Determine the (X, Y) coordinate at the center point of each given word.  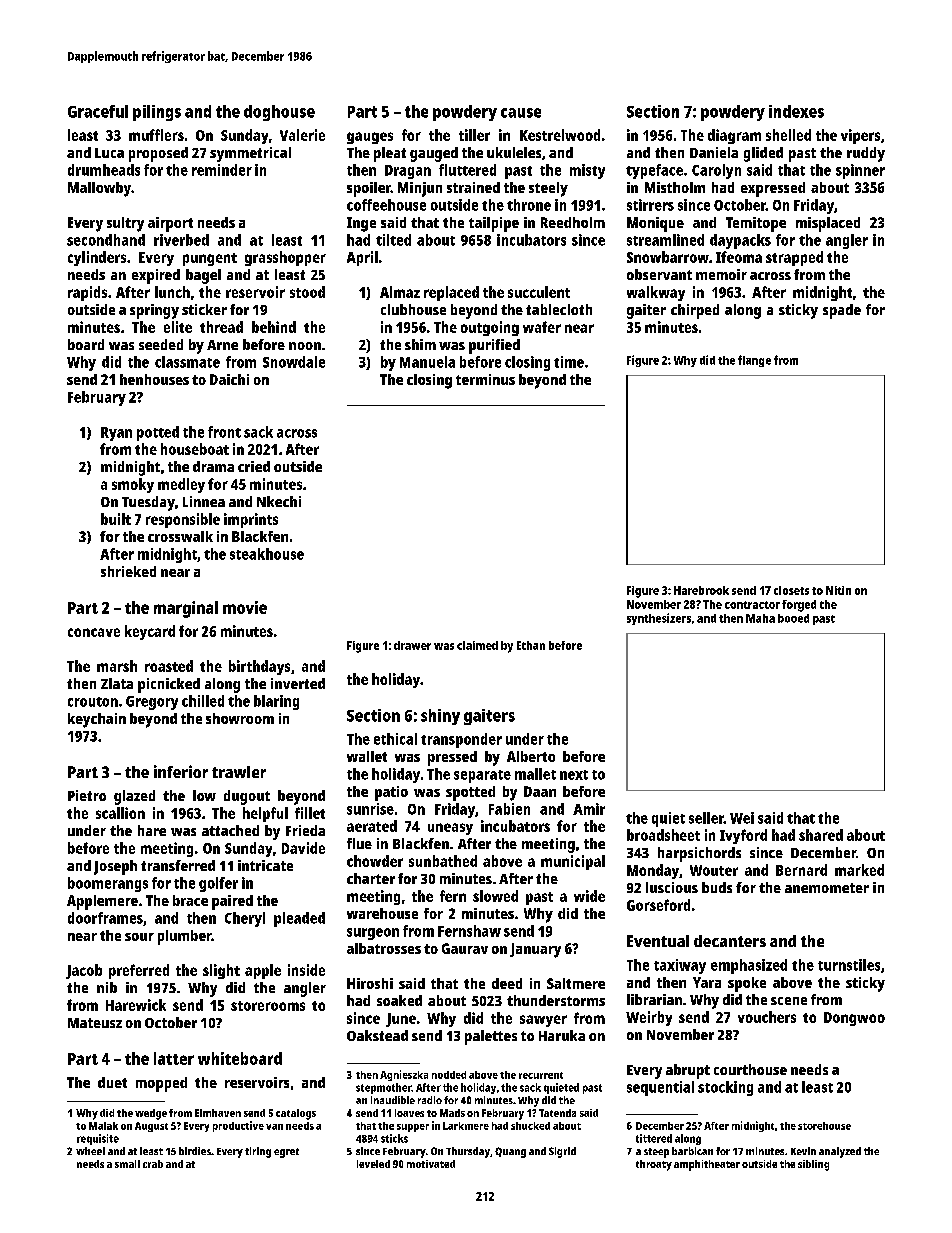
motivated (431, 1164)
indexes (796, 111)
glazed (134, 797)
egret (286, 1153)
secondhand (106, 240)
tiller (474, 135)
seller (706, 818)
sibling (813, 1165)
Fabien (509, 809)
